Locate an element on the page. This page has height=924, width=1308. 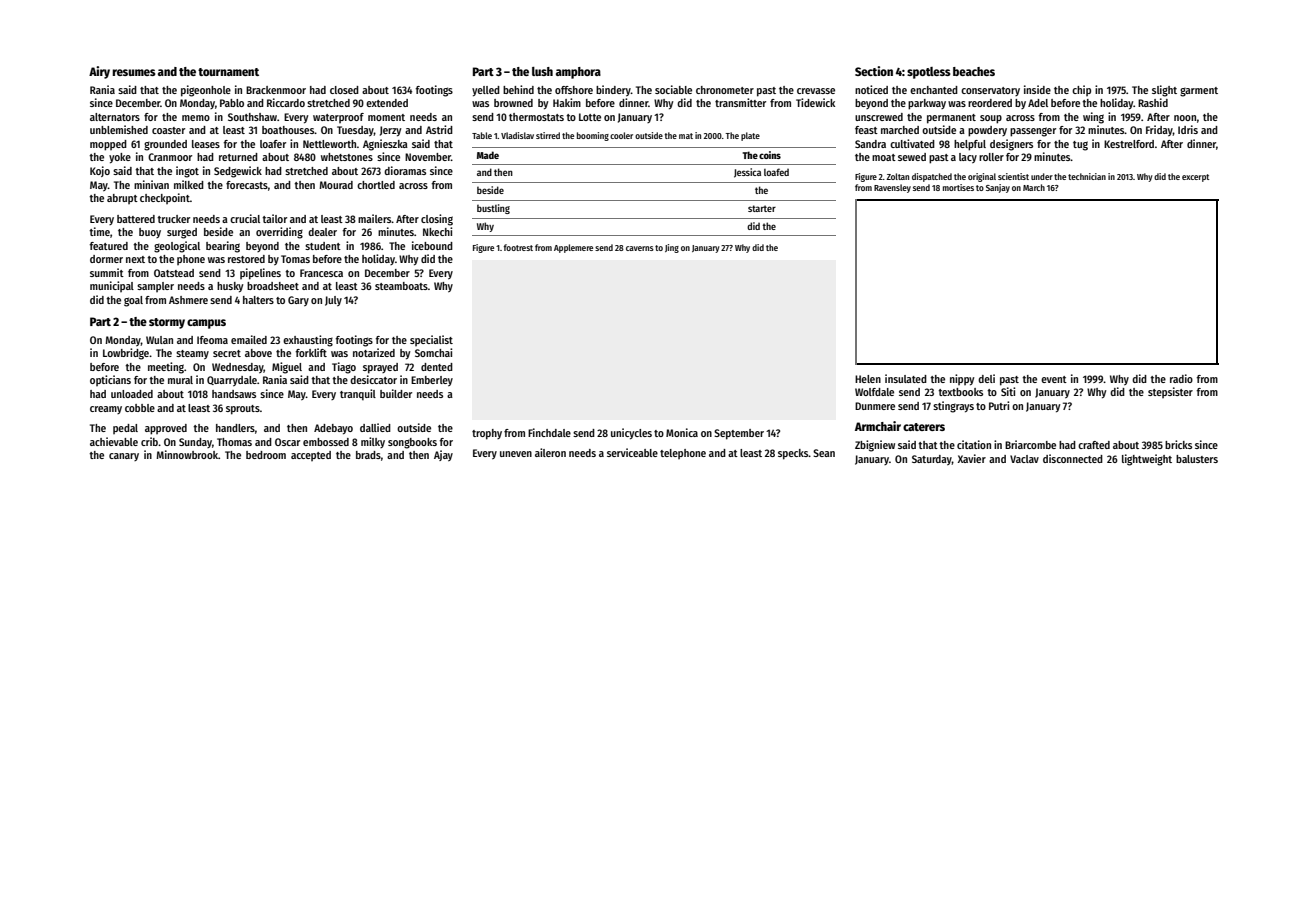
event is located at coordinates (1054, 379).
